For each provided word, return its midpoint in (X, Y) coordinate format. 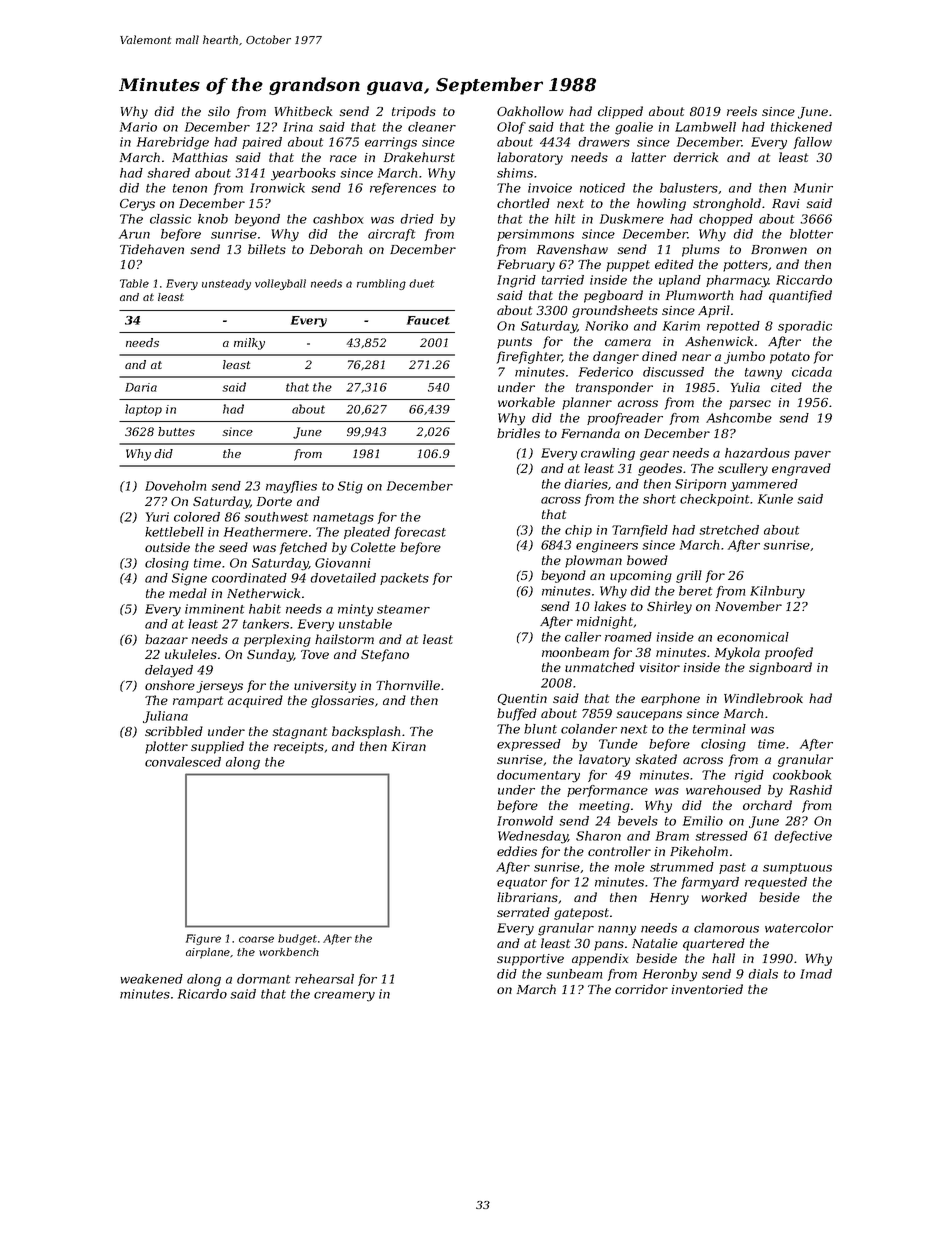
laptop (143, 410)
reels (742, 111)
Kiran (409, 746)
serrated (523, 912)
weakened (151, 979)
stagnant (299, 733)
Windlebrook (763, 698)
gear (654, 456)
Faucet (428, 320)
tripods (414, 112)
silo (219, 111)
